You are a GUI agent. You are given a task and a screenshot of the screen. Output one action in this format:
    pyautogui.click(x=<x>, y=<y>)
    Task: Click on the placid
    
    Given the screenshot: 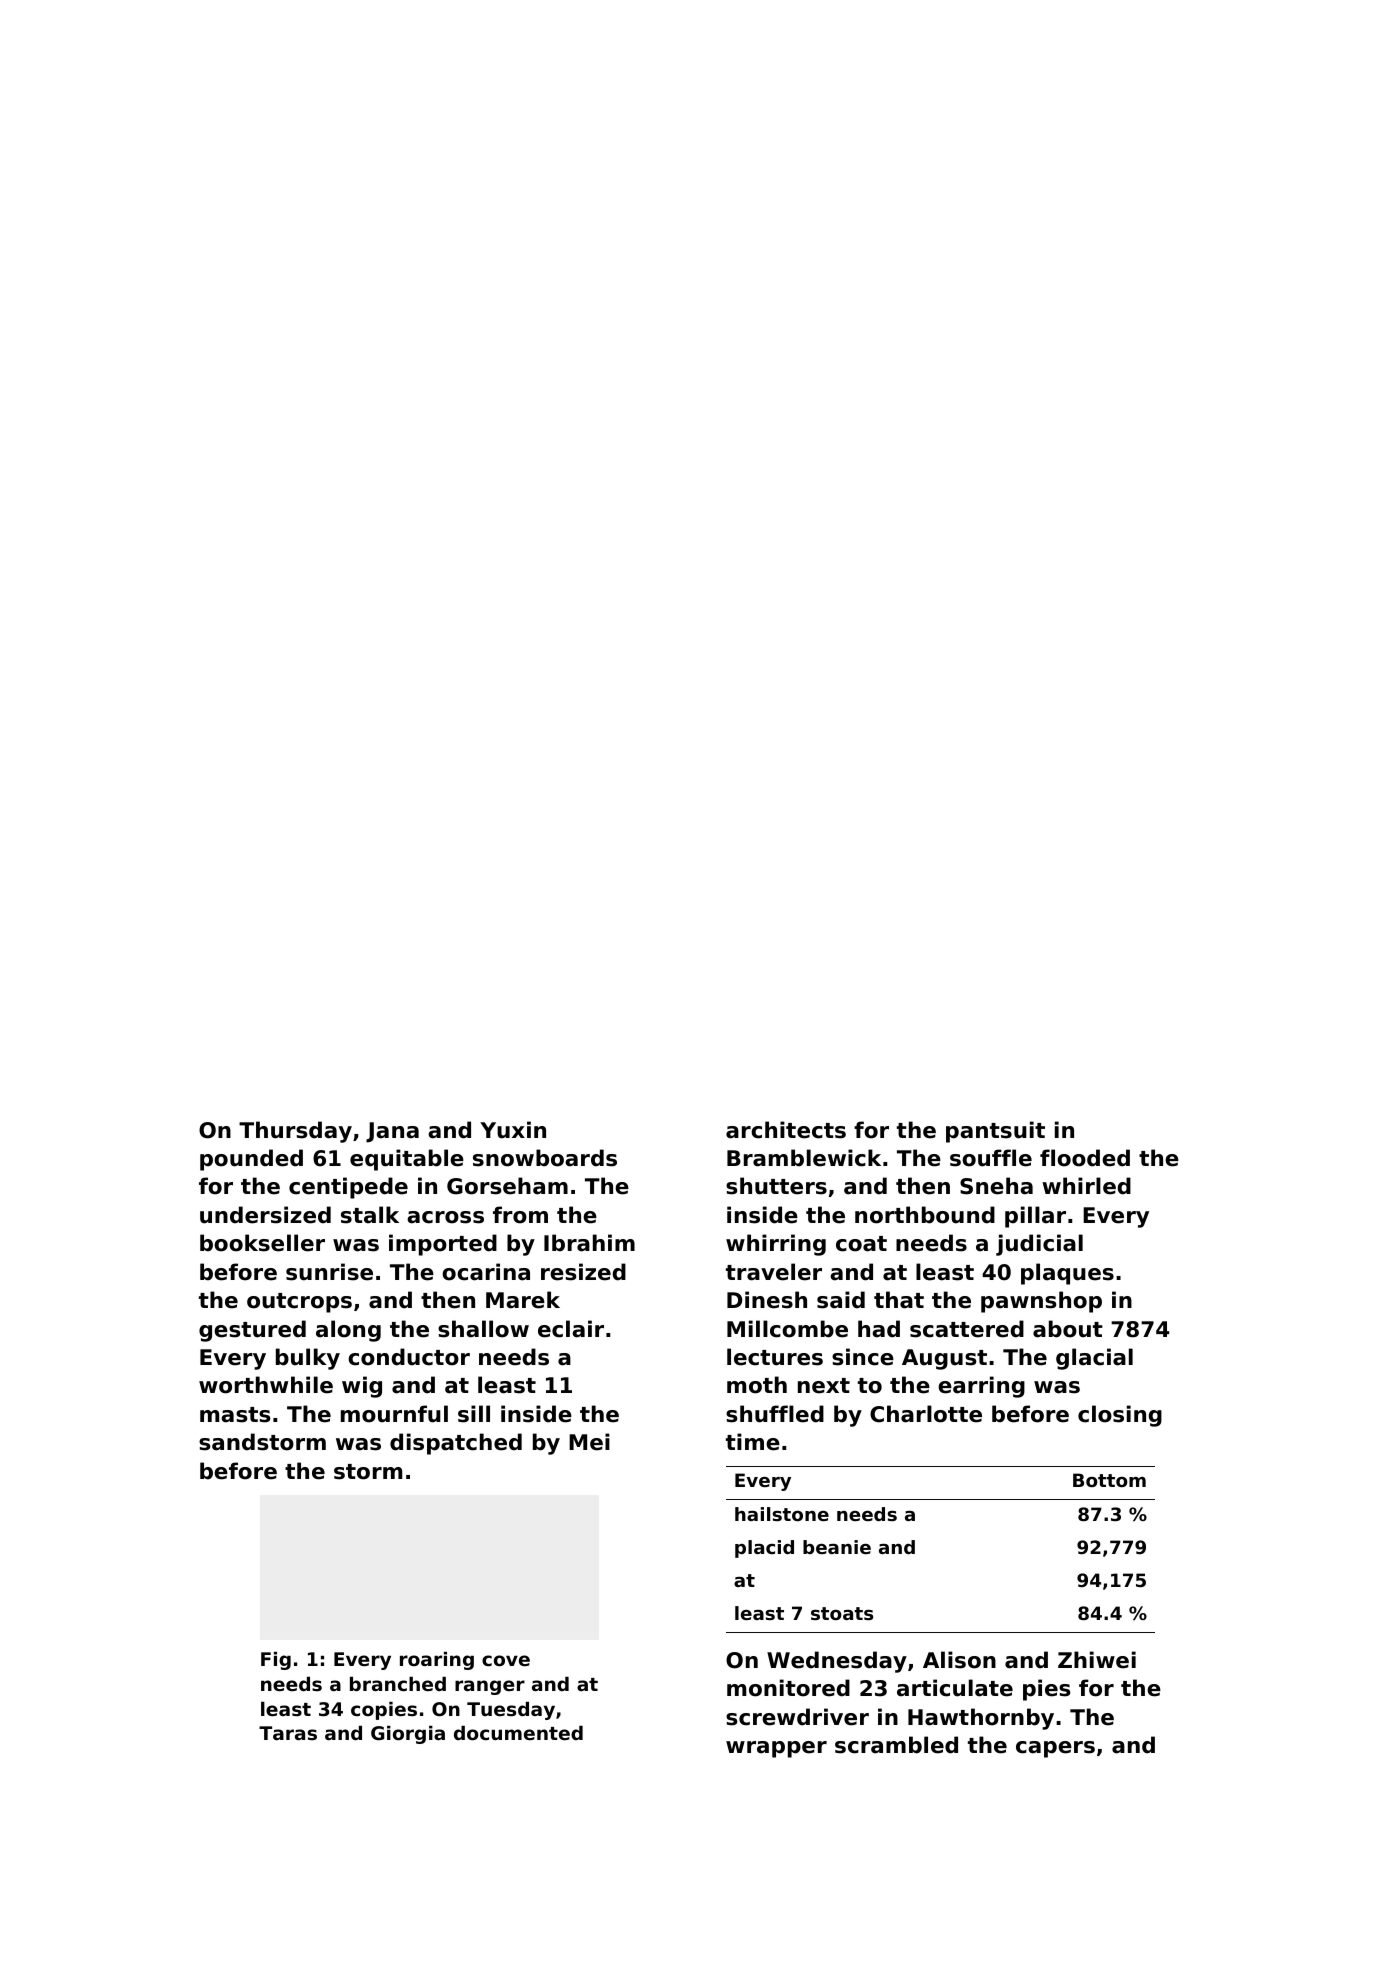 What is the action you would take?
    pyautogui.click(x=764, y=1549)
